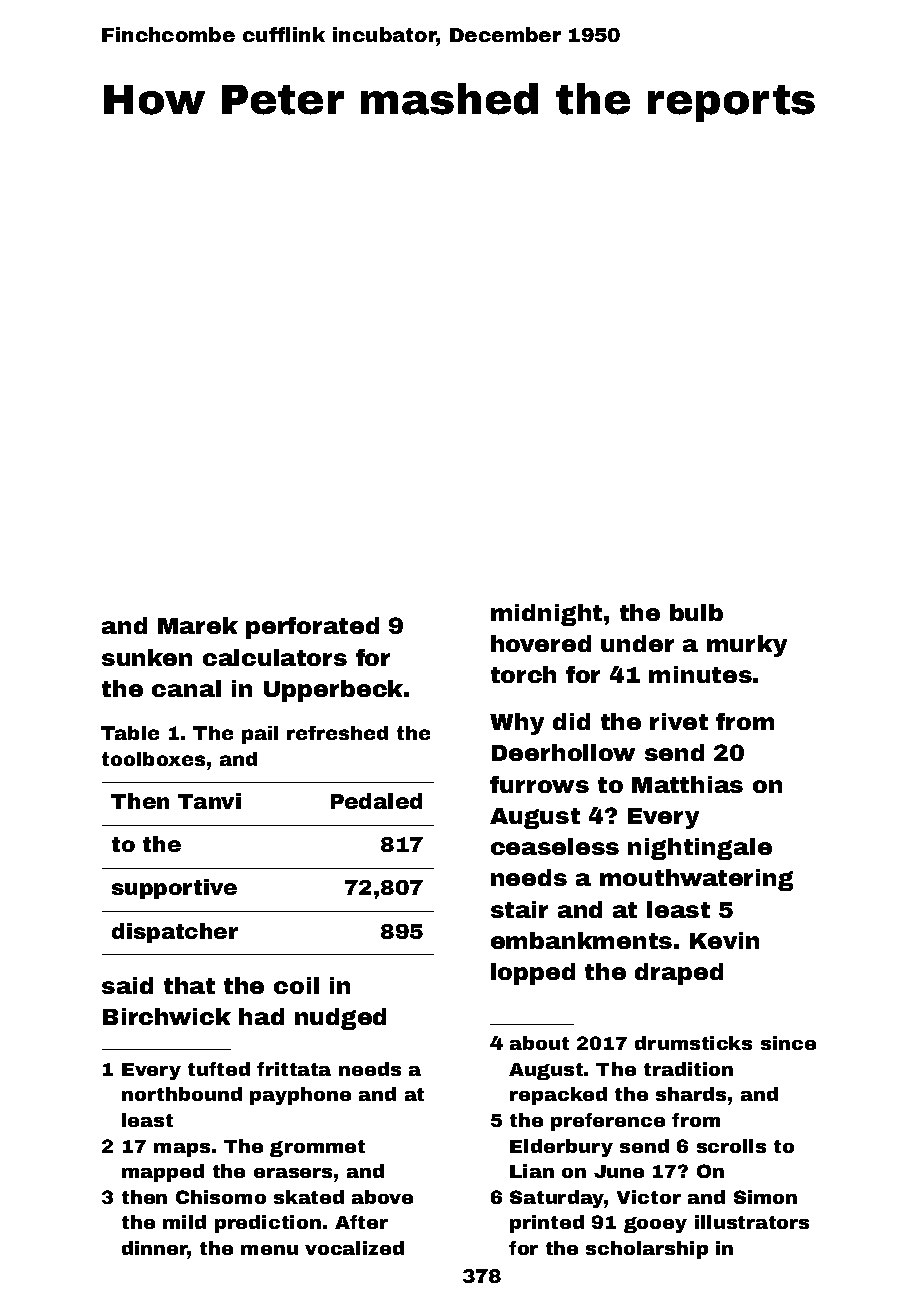 Image resolution: width=924 pixels, height=1311 pixels. What do you see at coordinates (696, 612) in the screenshot?
I see `bulb` at bounding box center [696, 612].
